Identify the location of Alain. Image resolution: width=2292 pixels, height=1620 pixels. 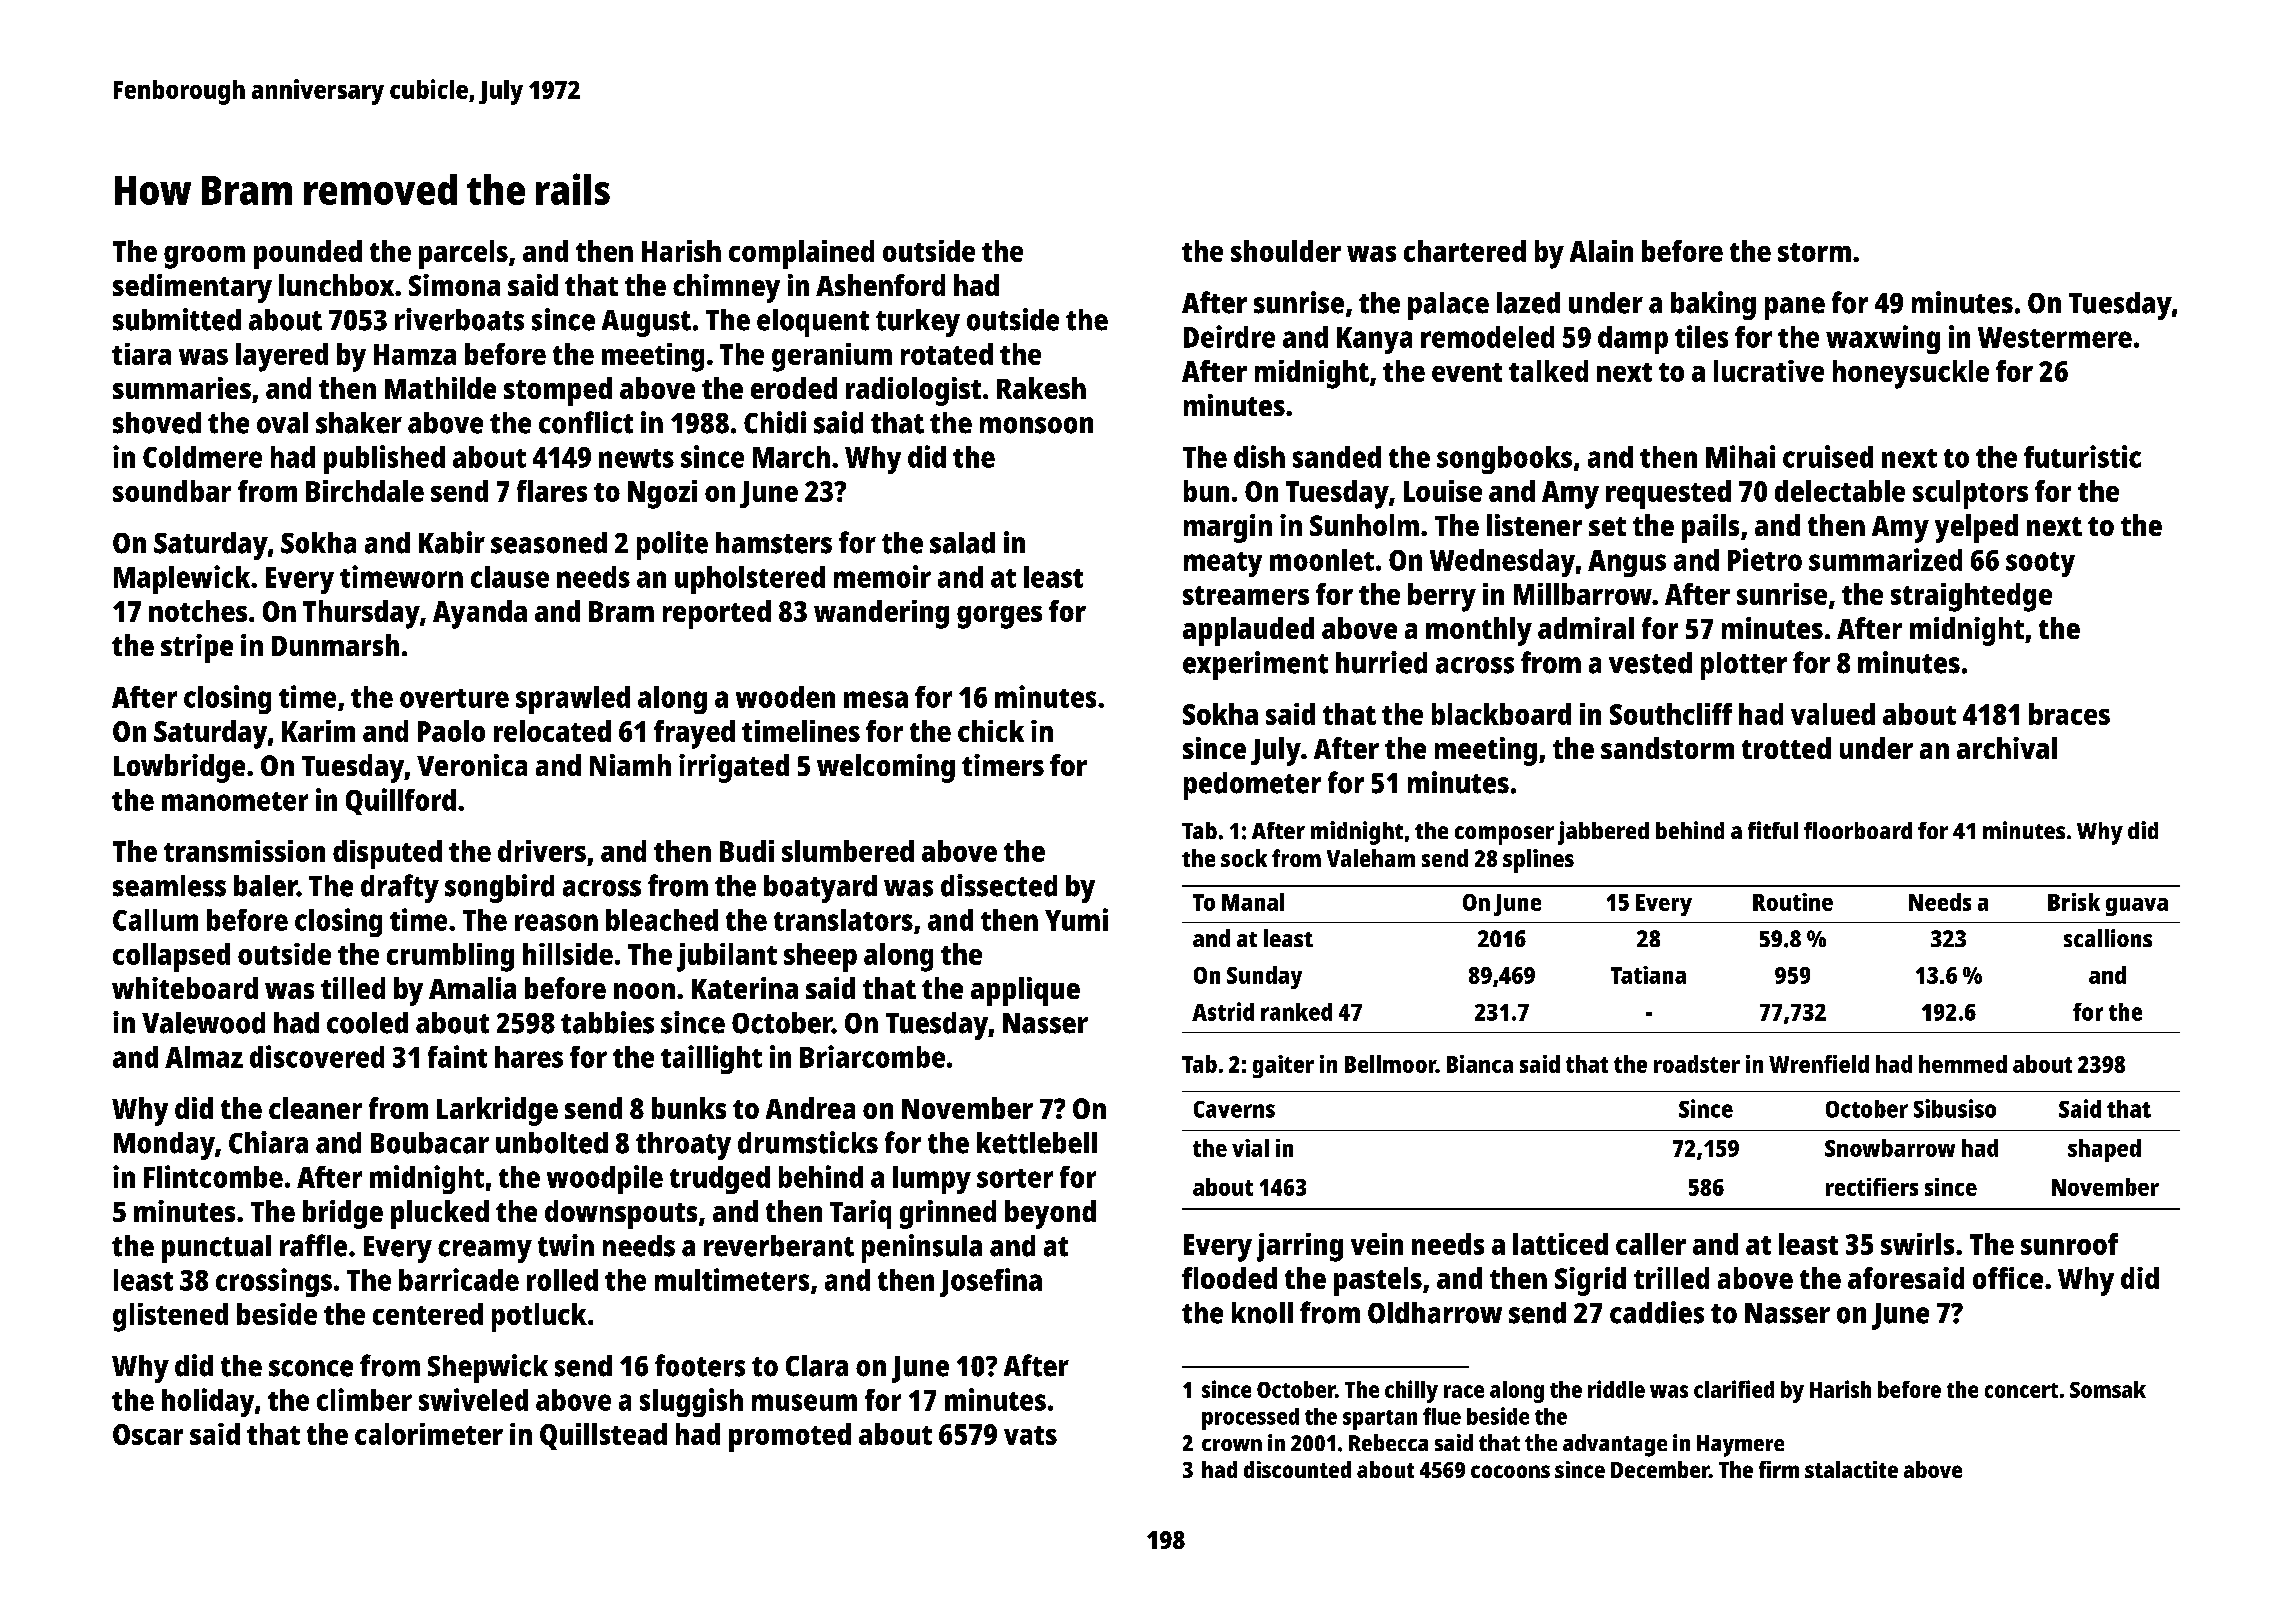
(1601, 251).
